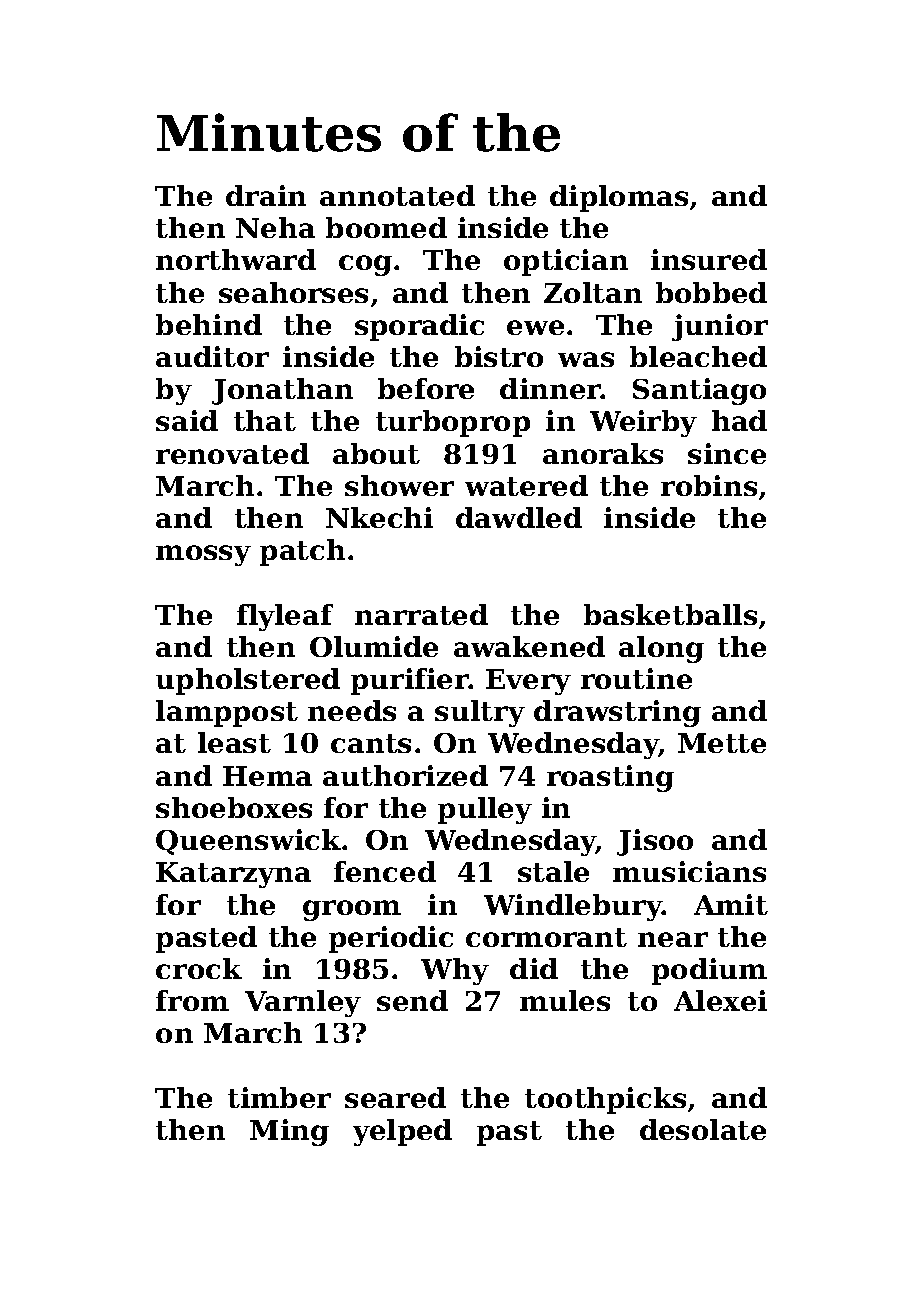  What do you see at coordinates (698, 356) in the document?
I see `bleached` at bounding box center [698, 356].
